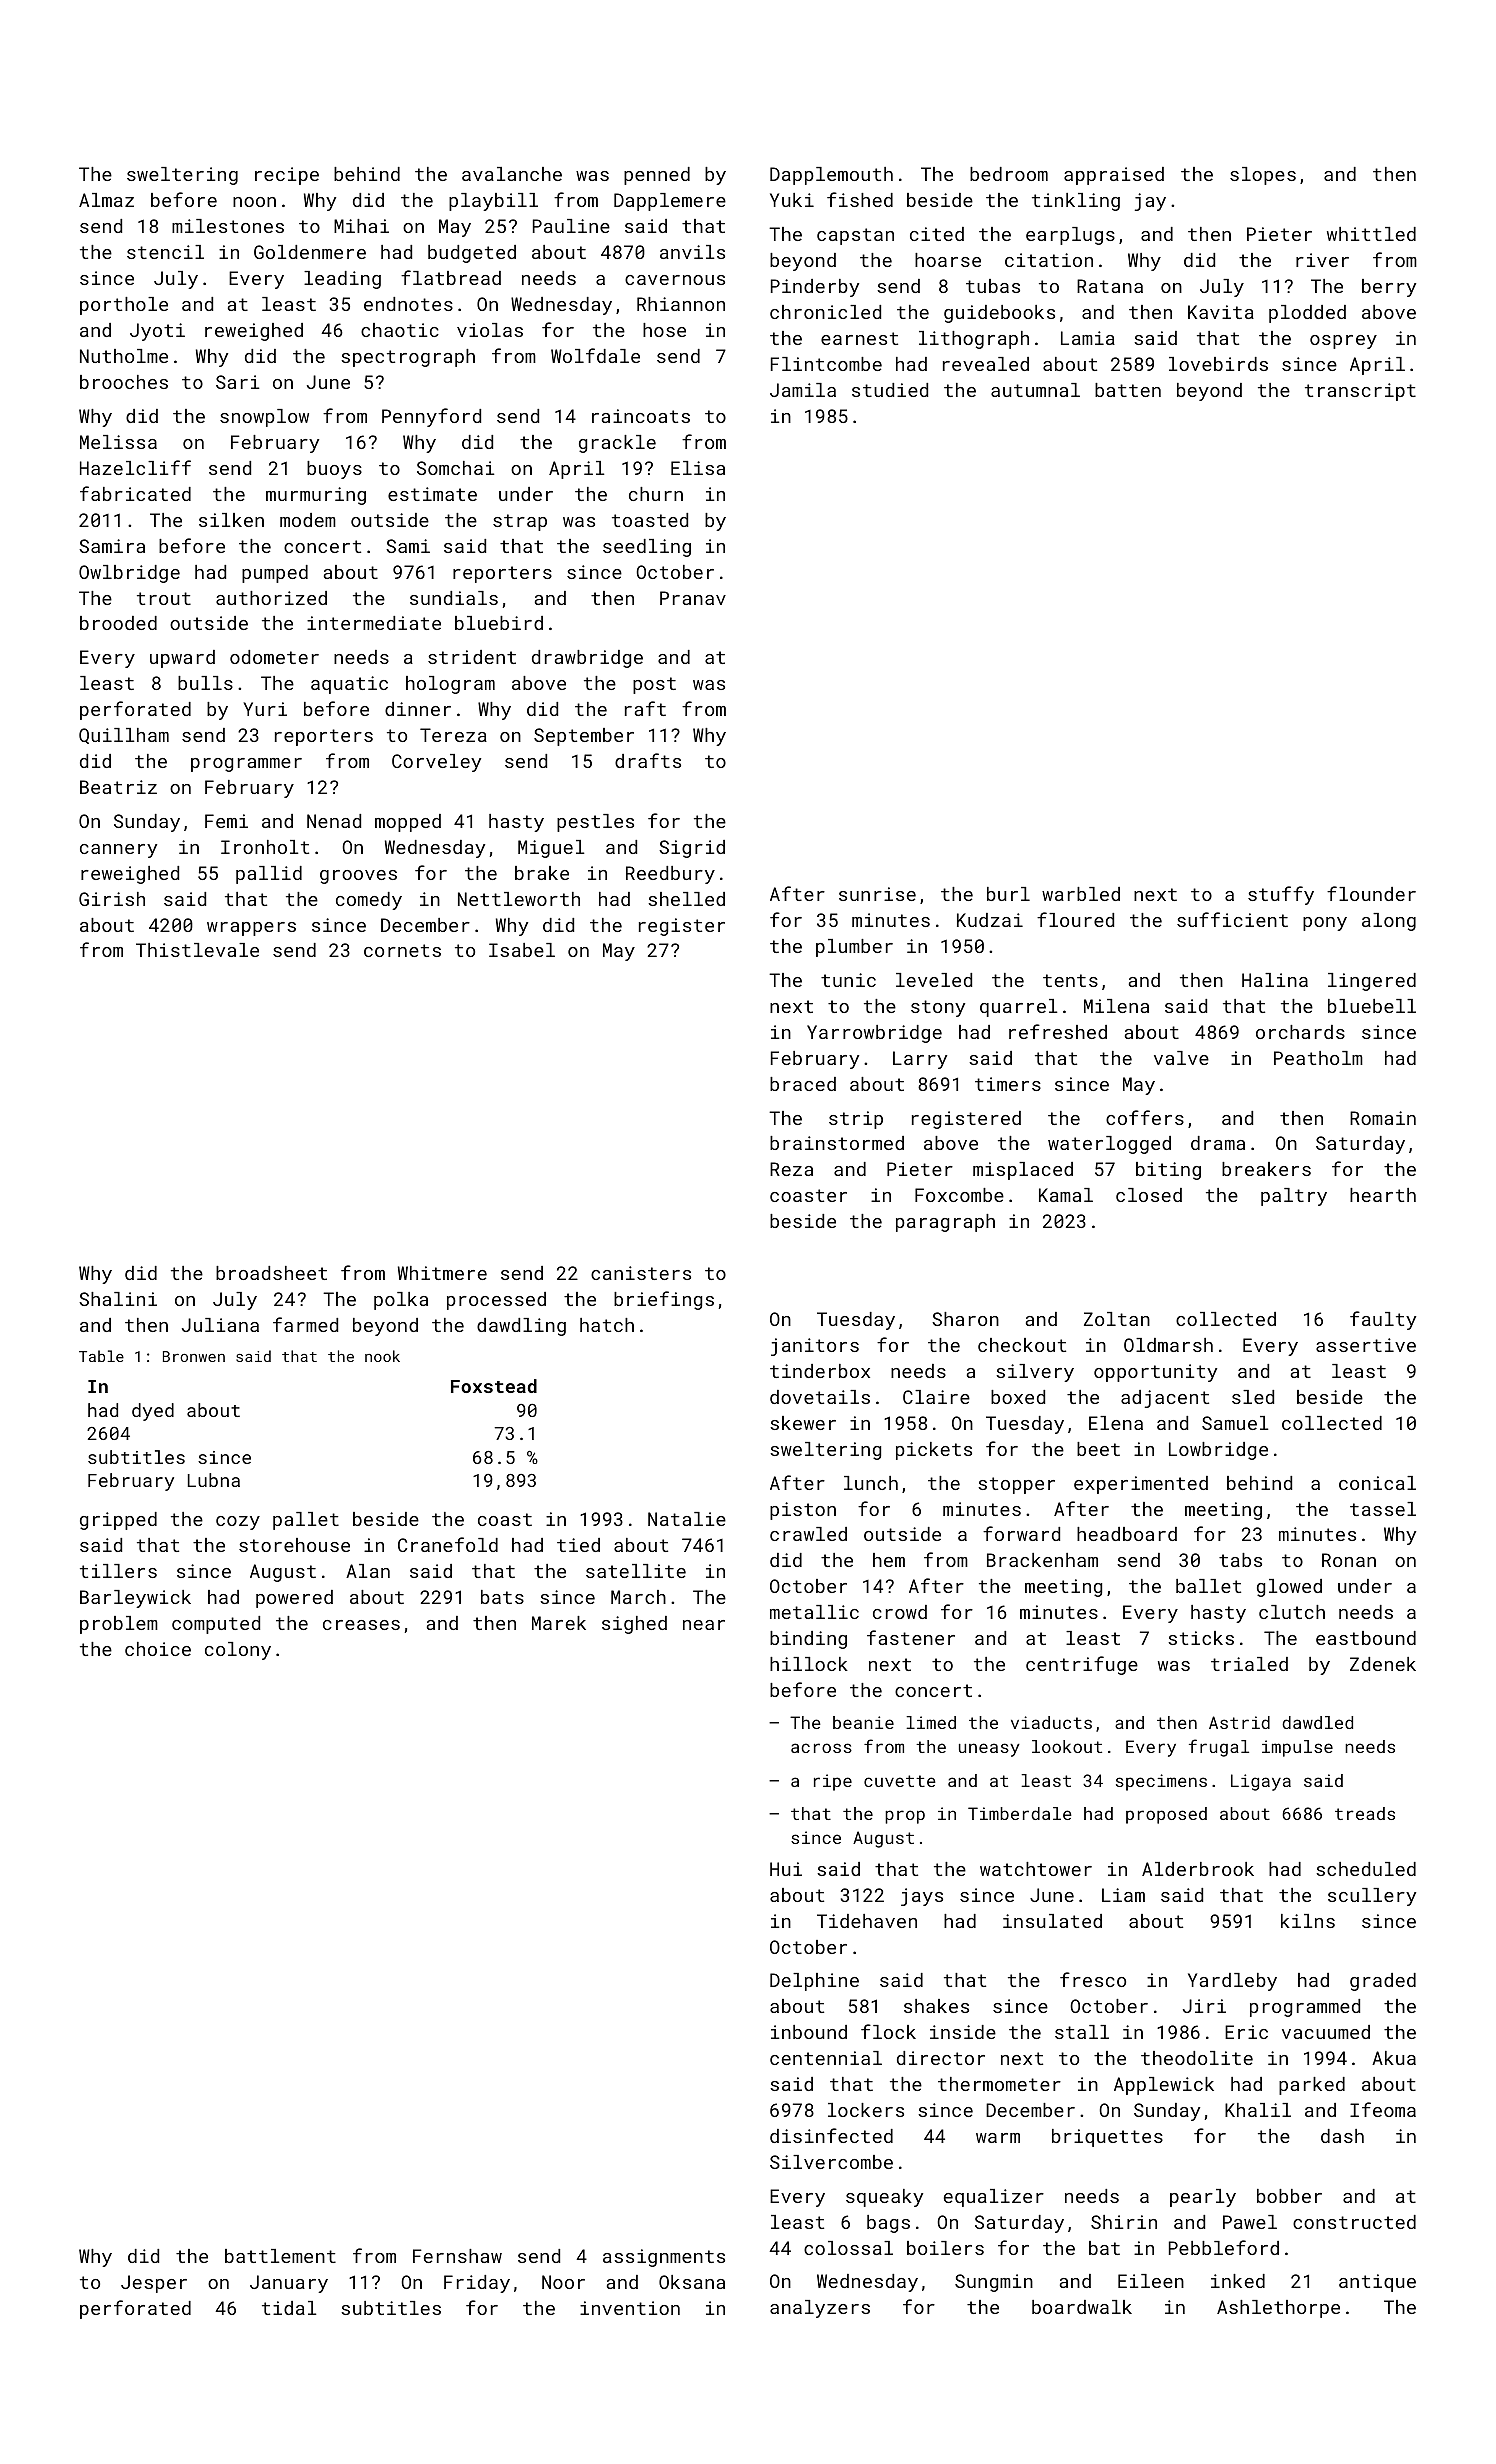 Image resolution: width=1496 pixels, height=2464 pixels. I want to click on powered, so click(294, 1599).
